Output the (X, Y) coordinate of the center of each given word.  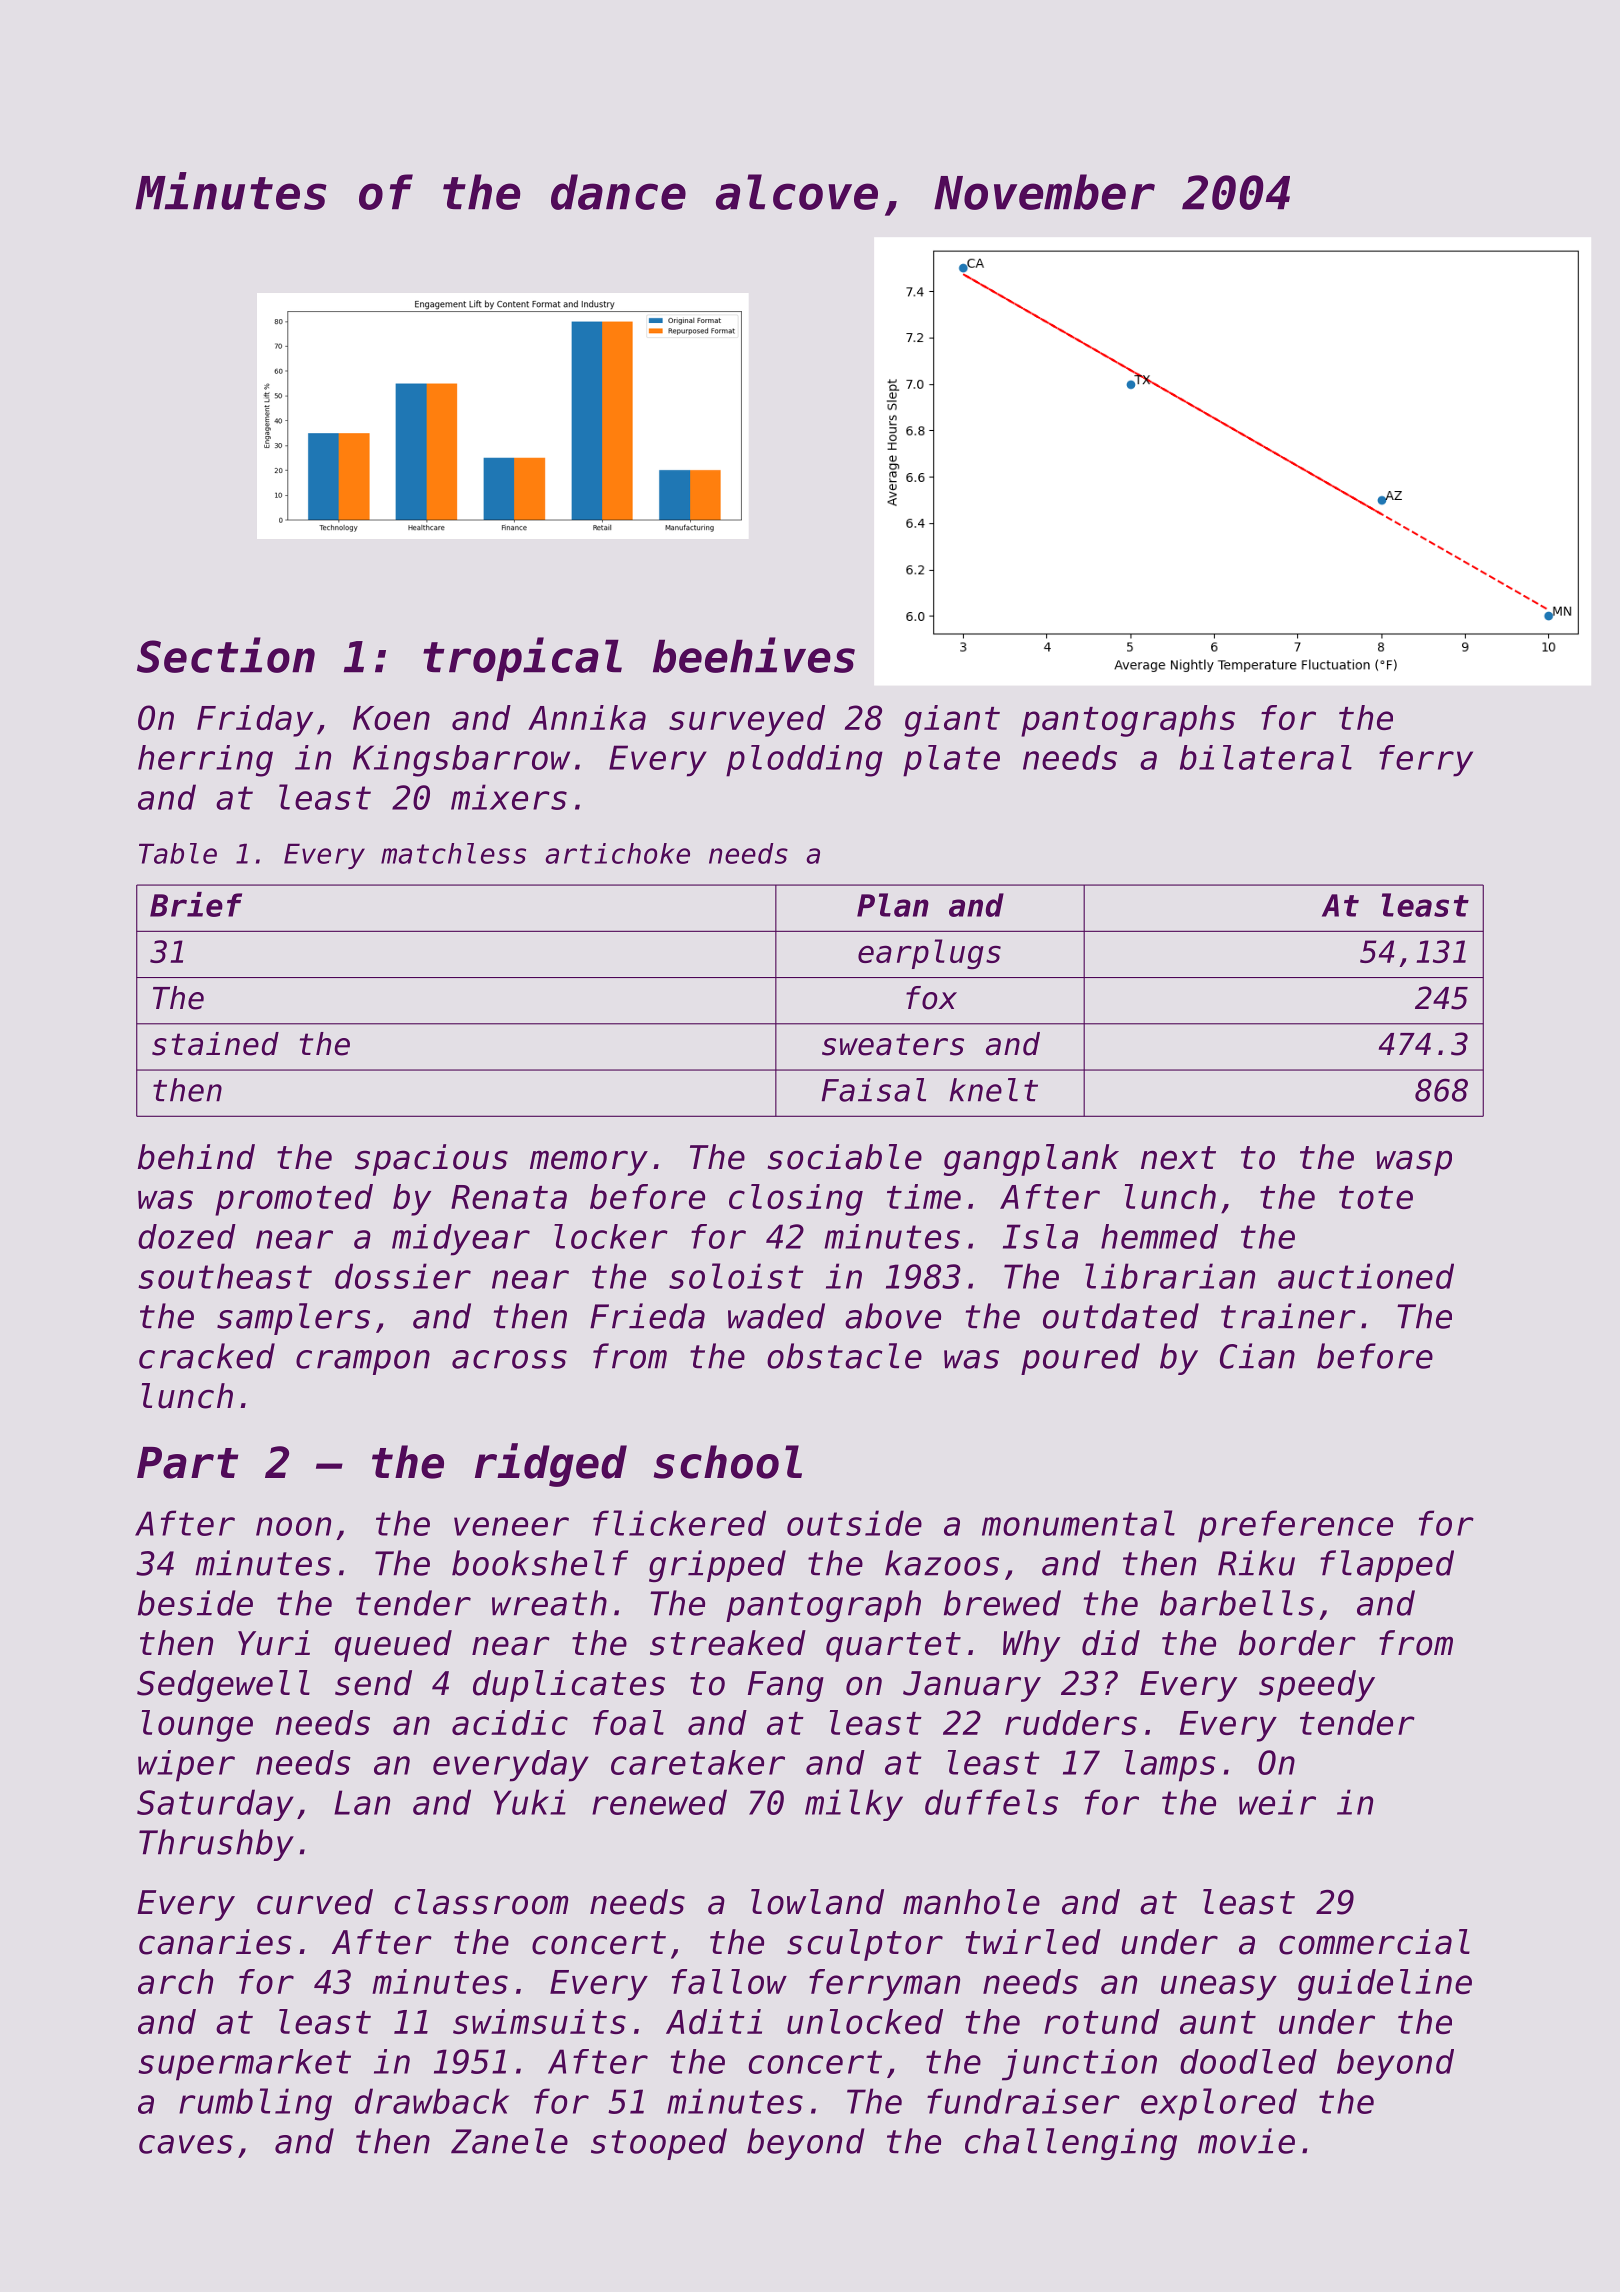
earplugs (929, 954)
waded (776, 1316)
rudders (1071, 1722)
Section (226, 655)
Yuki (530, 1802)
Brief (196, 904)
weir (1277, 1802)
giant (952, 721)
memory (589, 1163)
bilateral (1266, 757)
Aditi (714, 2021)
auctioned (1366, 1276)
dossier (403, 1276)
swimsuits (539, 2021)
